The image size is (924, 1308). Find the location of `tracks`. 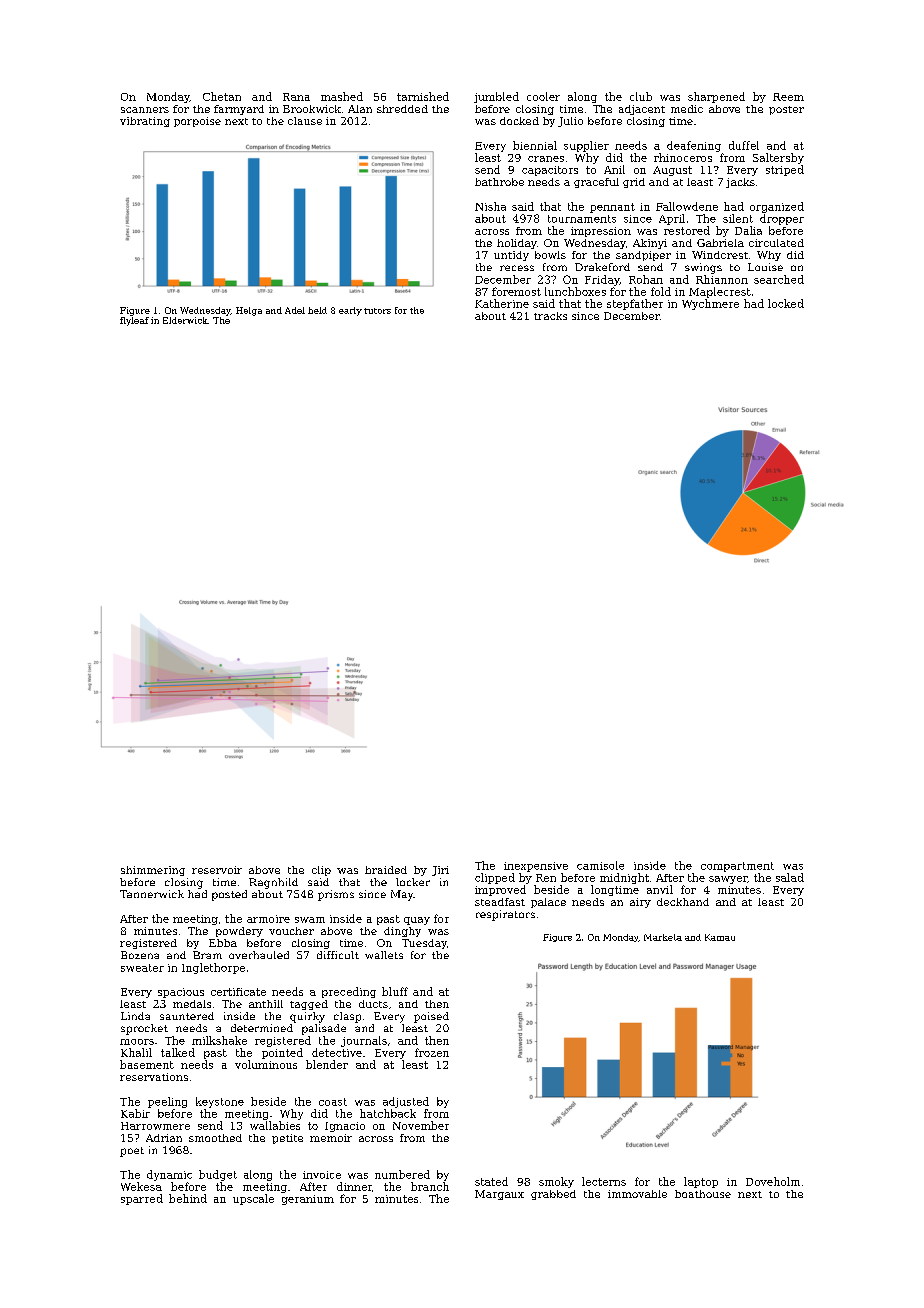

tracks is located at coordinates (550, 316).
